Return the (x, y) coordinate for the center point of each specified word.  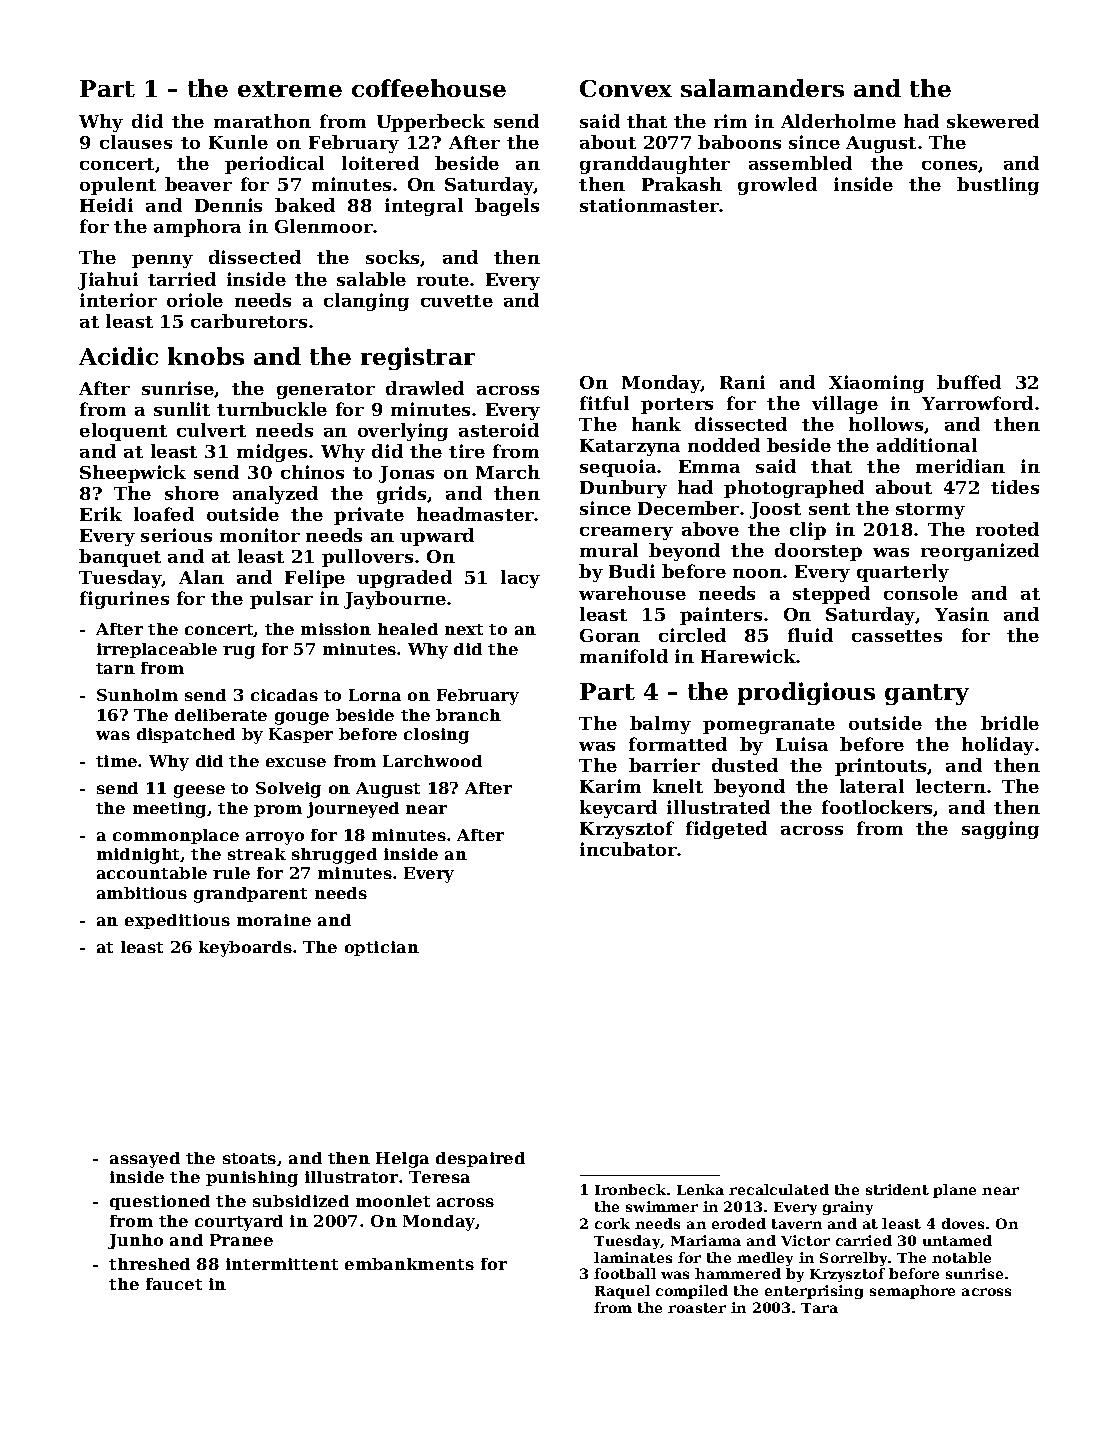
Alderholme (838, 121)
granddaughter (655, 165)
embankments (409, 1264)
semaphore (912, 1292)
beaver (198, 184)
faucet (174, 1284)
